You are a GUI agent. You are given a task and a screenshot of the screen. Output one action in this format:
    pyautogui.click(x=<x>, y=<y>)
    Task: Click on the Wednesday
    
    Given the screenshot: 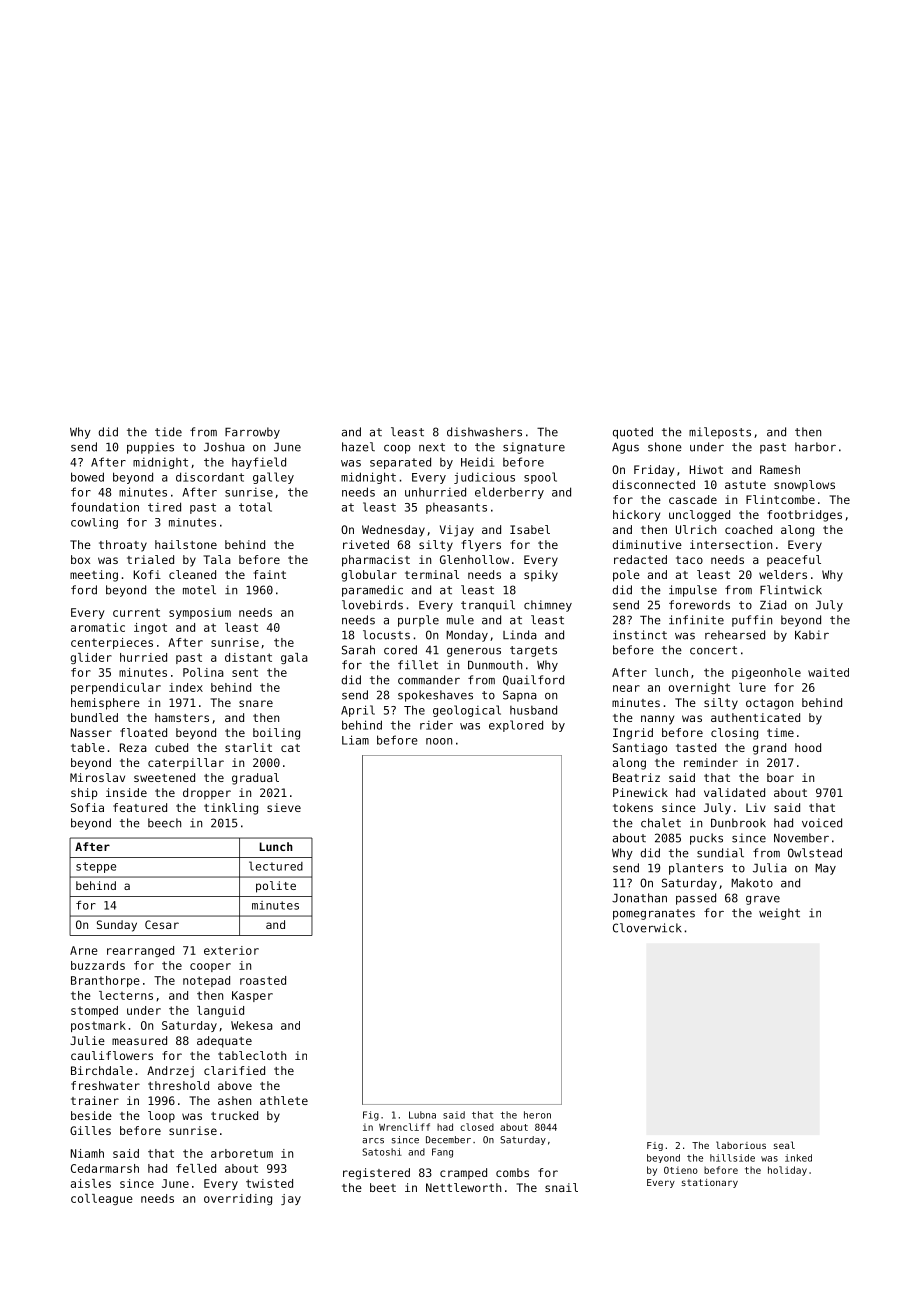 What is the action you would take?
    pyautogui.click(x=393, y=531)
